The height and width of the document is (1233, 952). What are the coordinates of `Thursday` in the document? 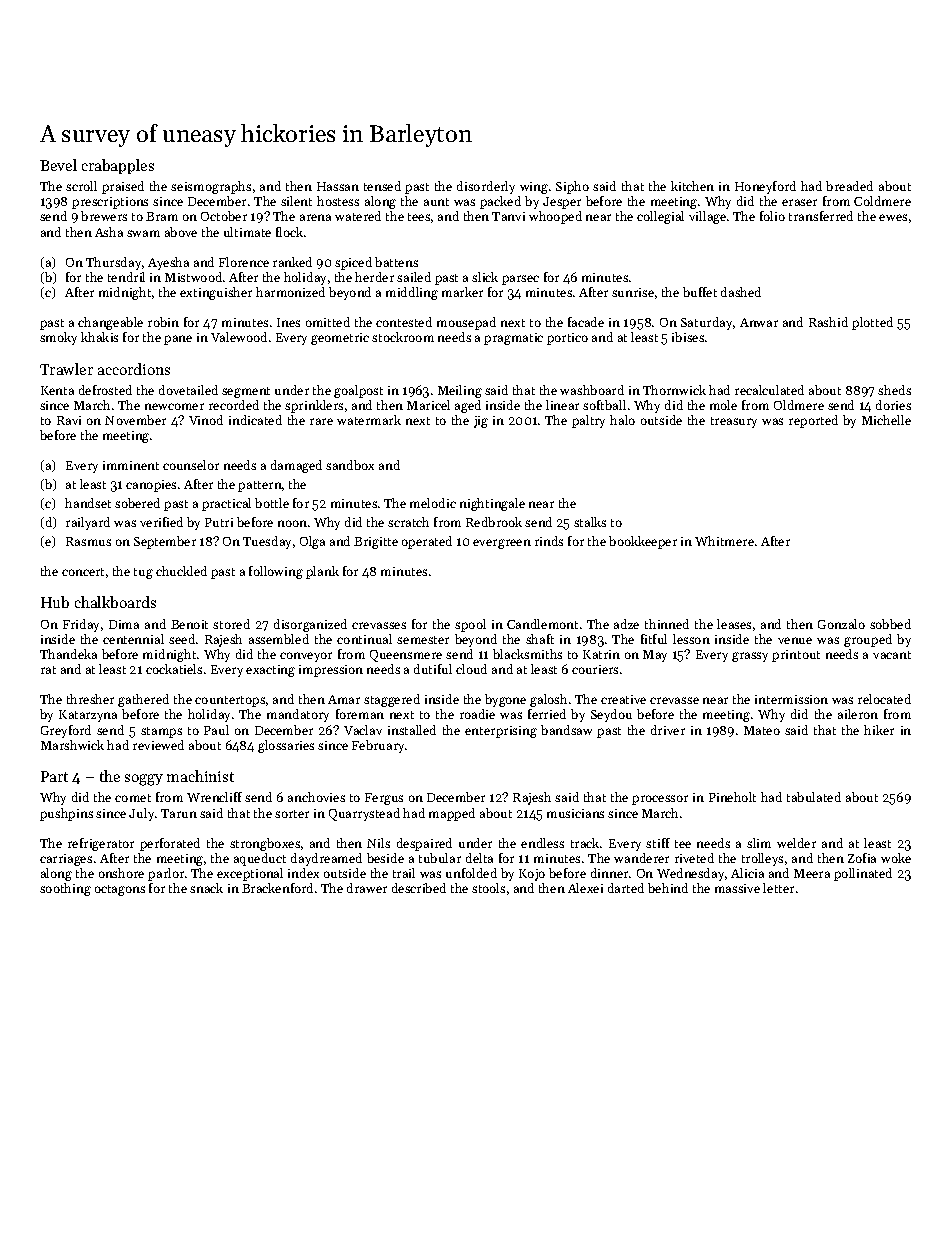 It's located at (113, 263).
